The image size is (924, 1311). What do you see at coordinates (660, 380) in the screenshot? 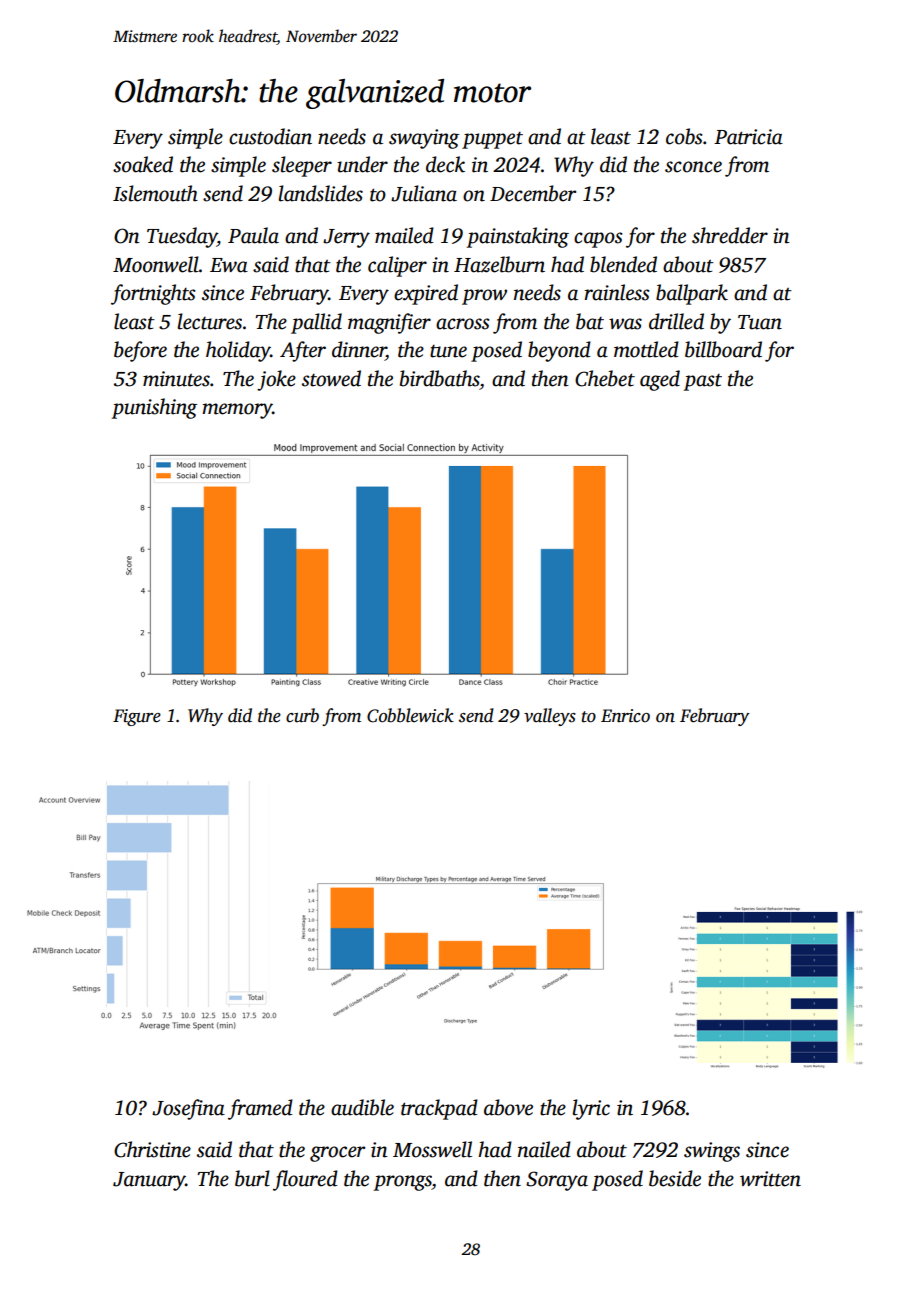
I see `aged` at bounding box center [660, 380].
